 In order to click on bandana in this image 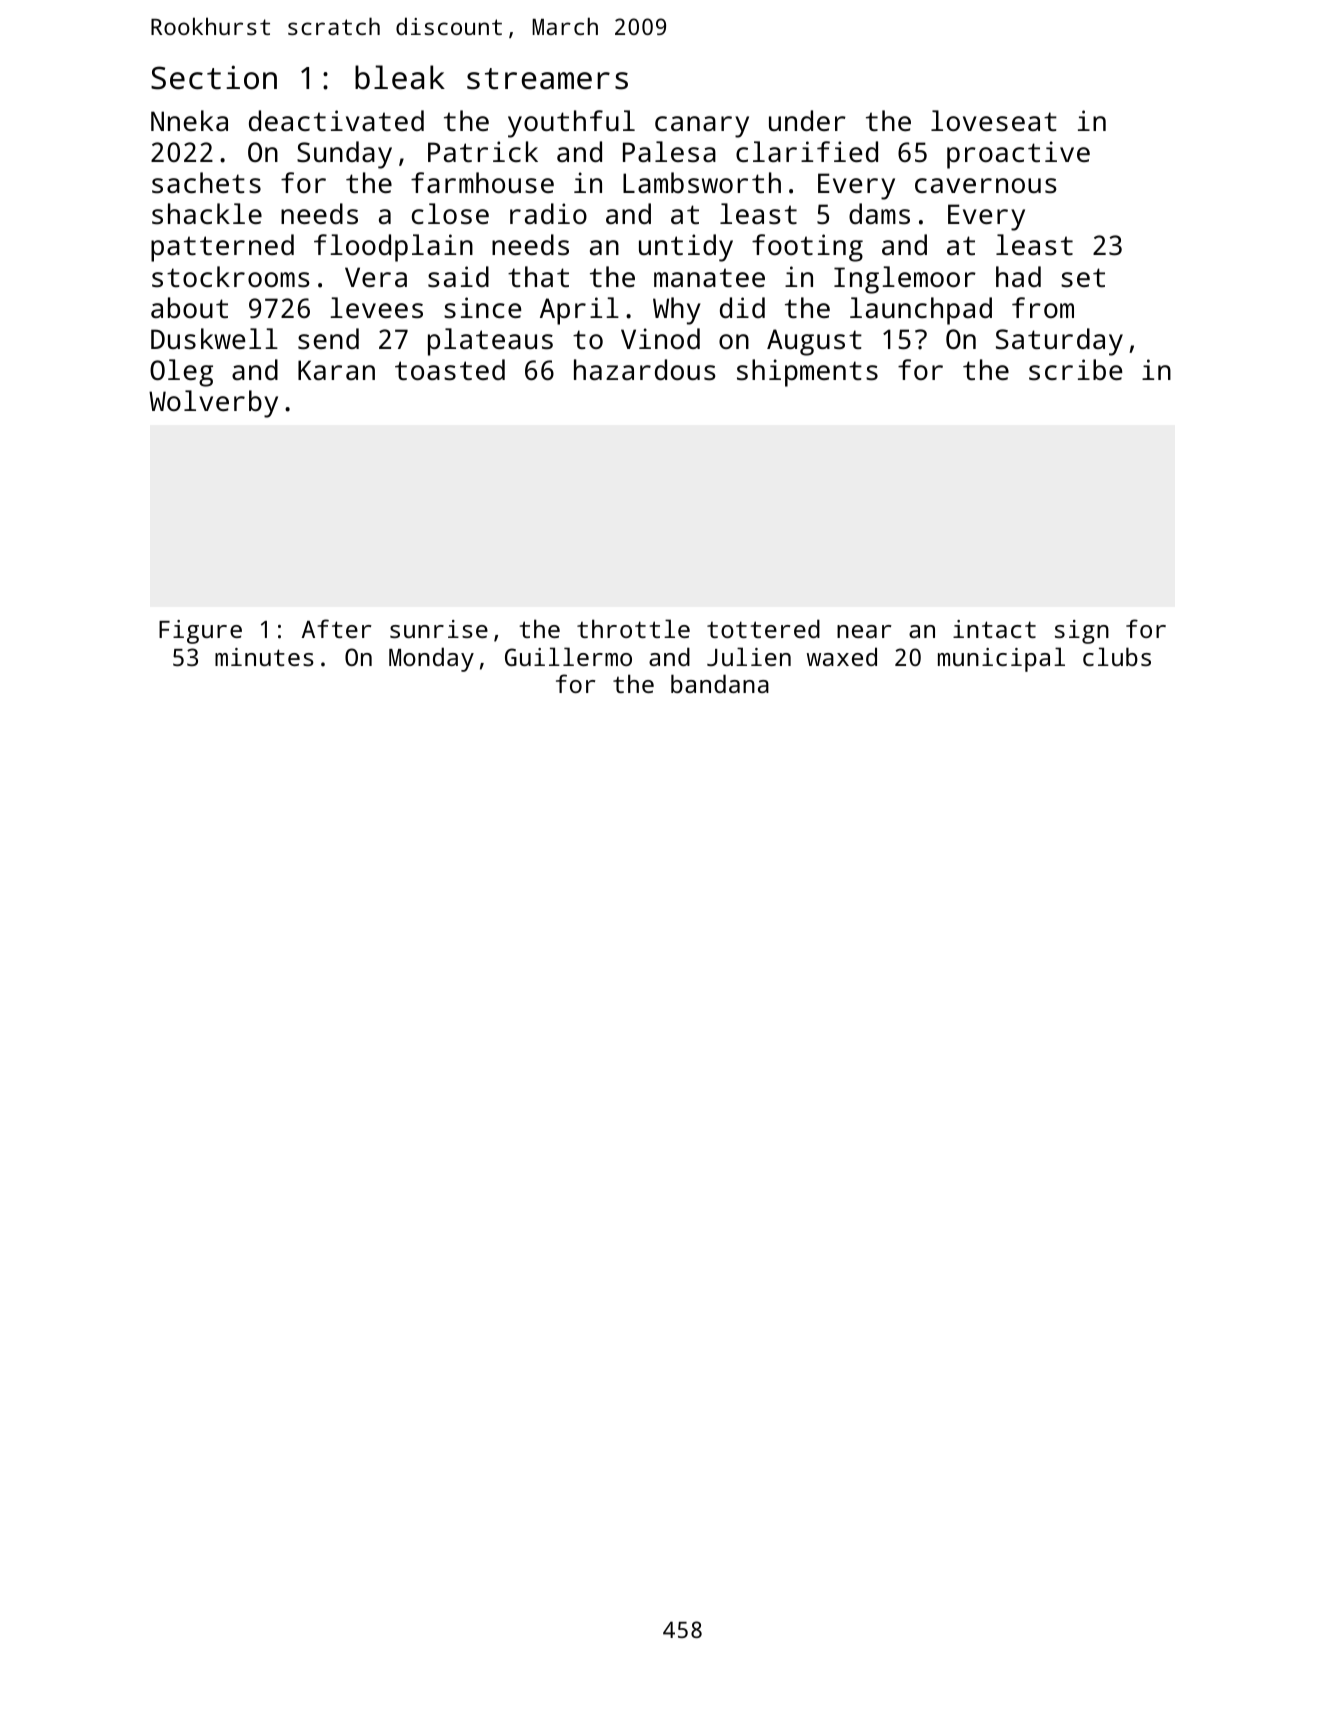, I will do `click(720, 683)`.
